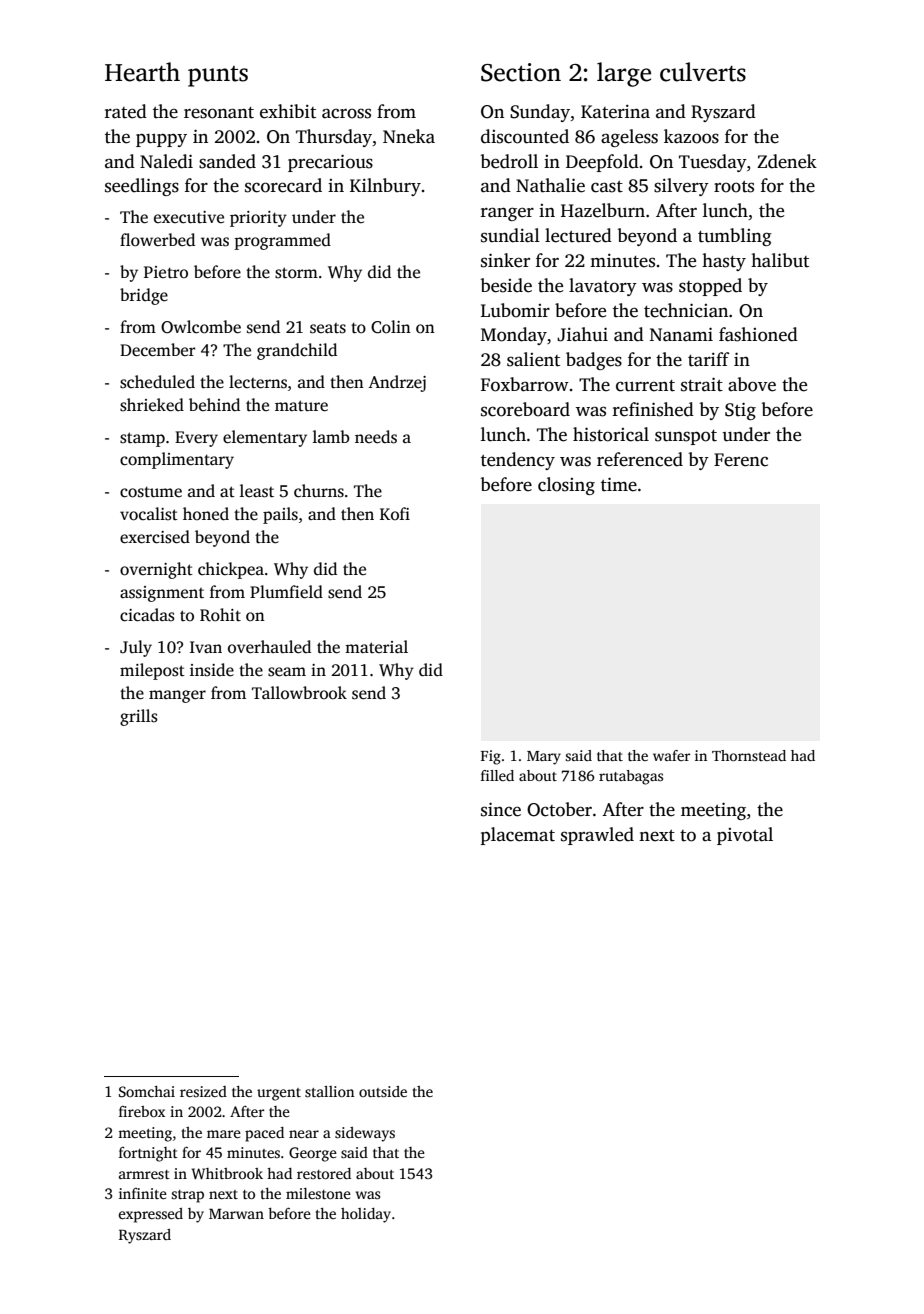 The height and width of the document is (1314, 924). What do you see at coordinates (787, 161) in the document?
I see `Zdenek` at bounding box center [787, 161].
